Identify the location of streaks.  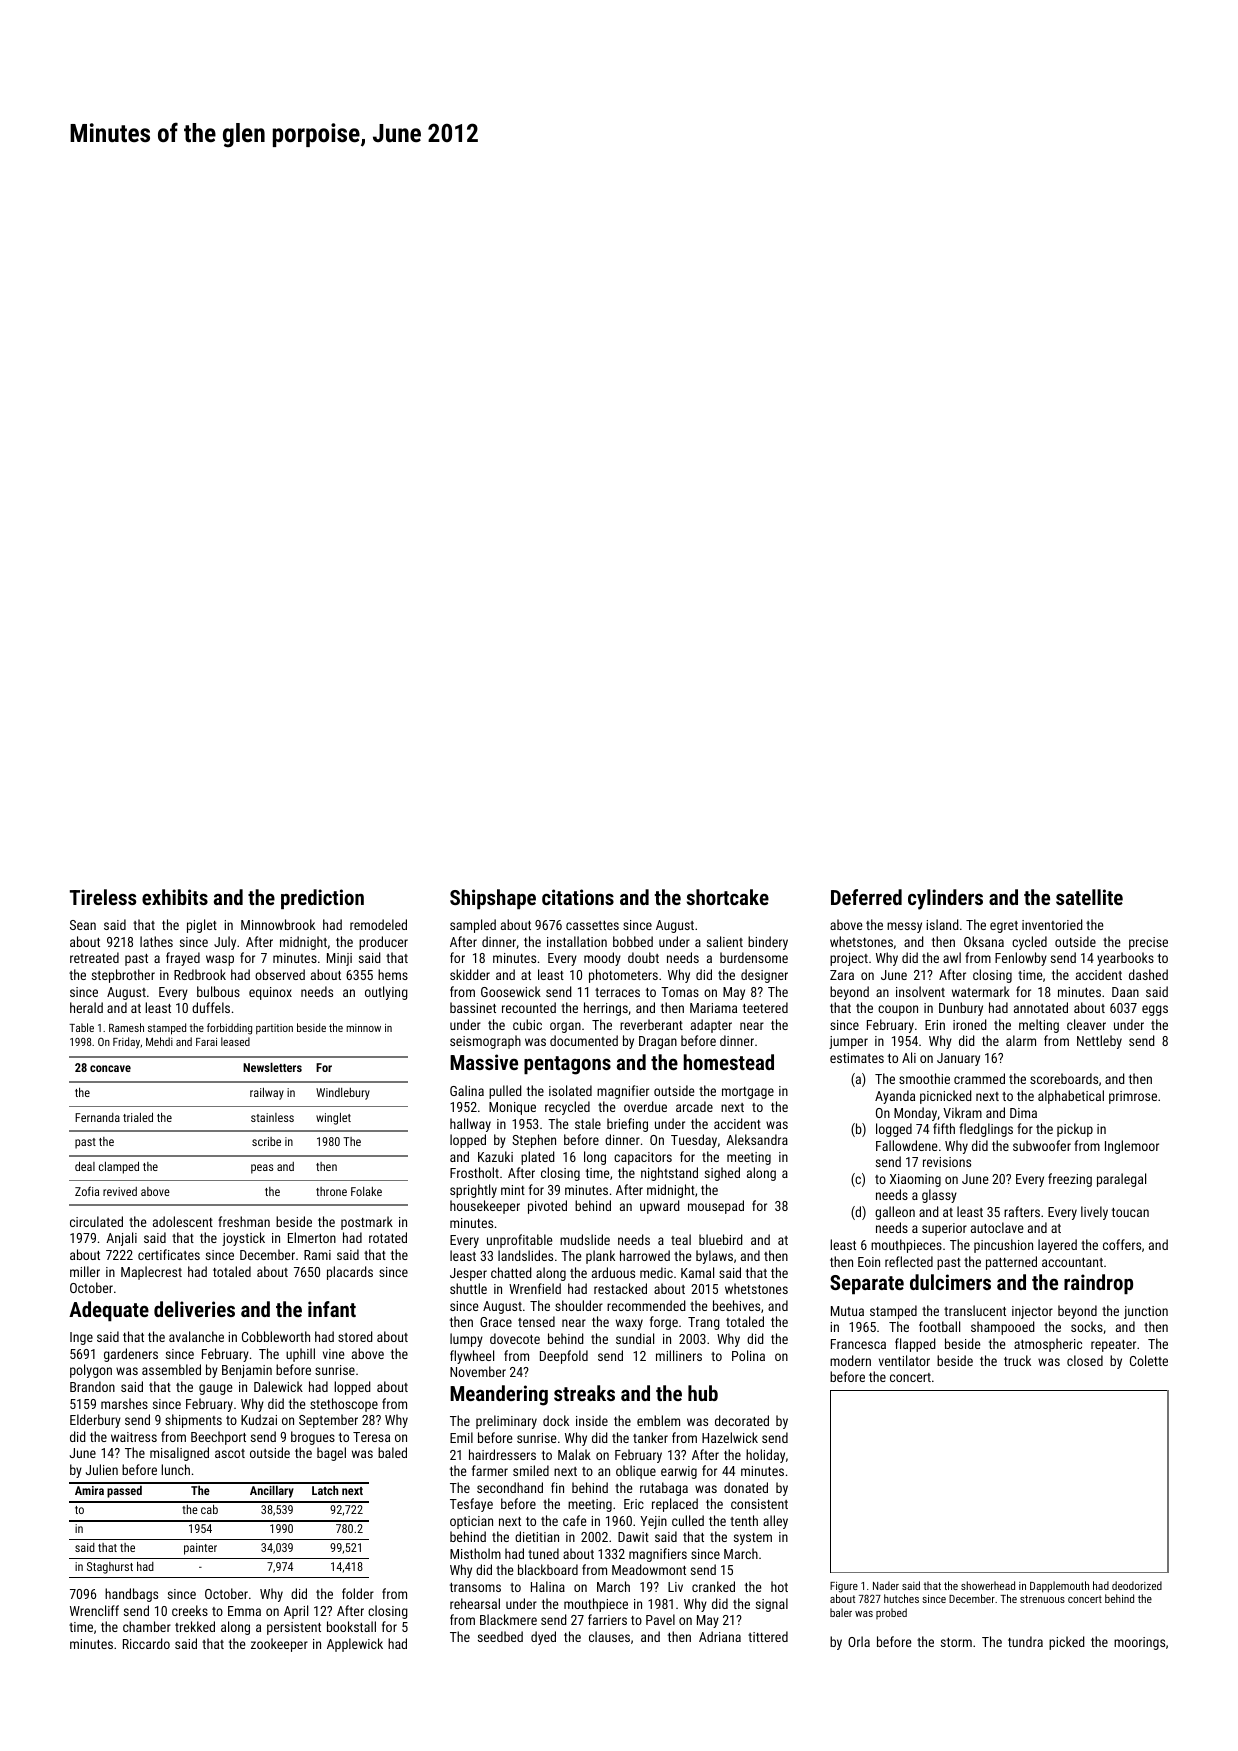
(584, 1393).
